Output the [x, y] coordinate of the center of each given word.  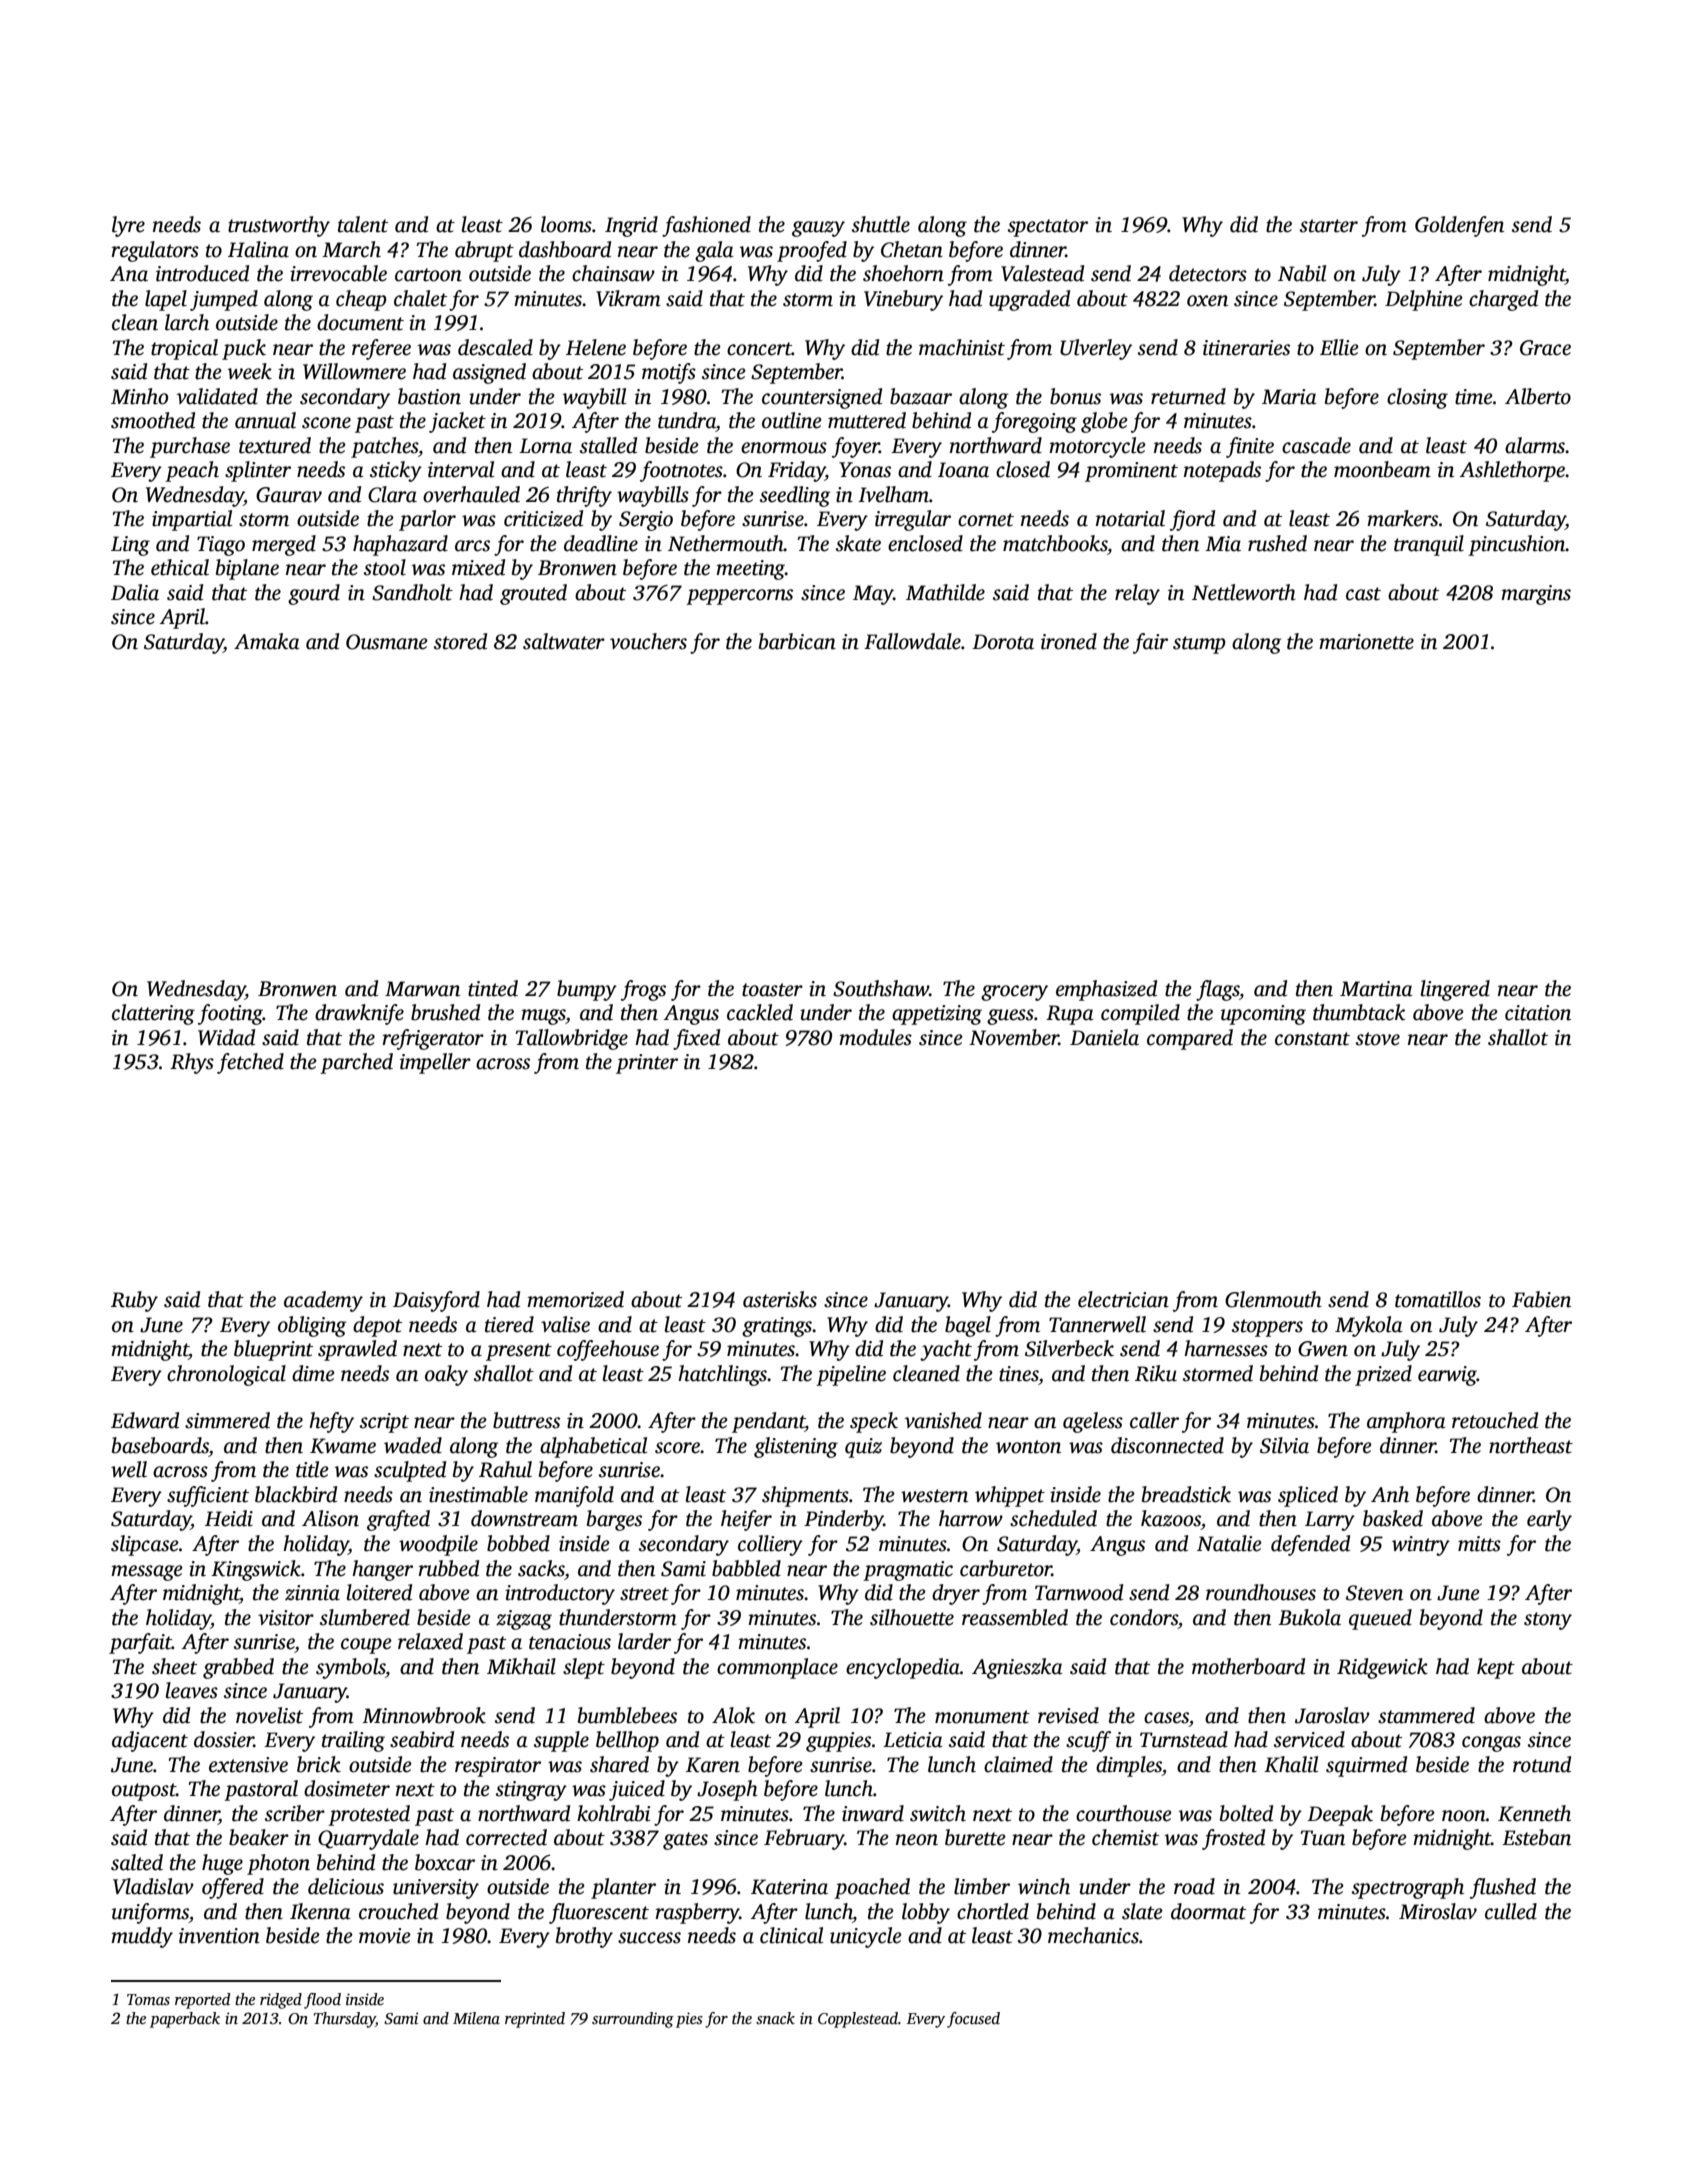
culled [1511, 1911]
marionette [1366, 642]
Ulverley [1096, 349]
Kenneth [1534, 1813]
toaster [772, 990]
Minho [139, 396]
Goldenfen [1459, 226]
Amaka [267, 641]
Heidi [229, 1518]
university [436, 1889]
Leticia [913, 1740]
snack [775, 2018]
